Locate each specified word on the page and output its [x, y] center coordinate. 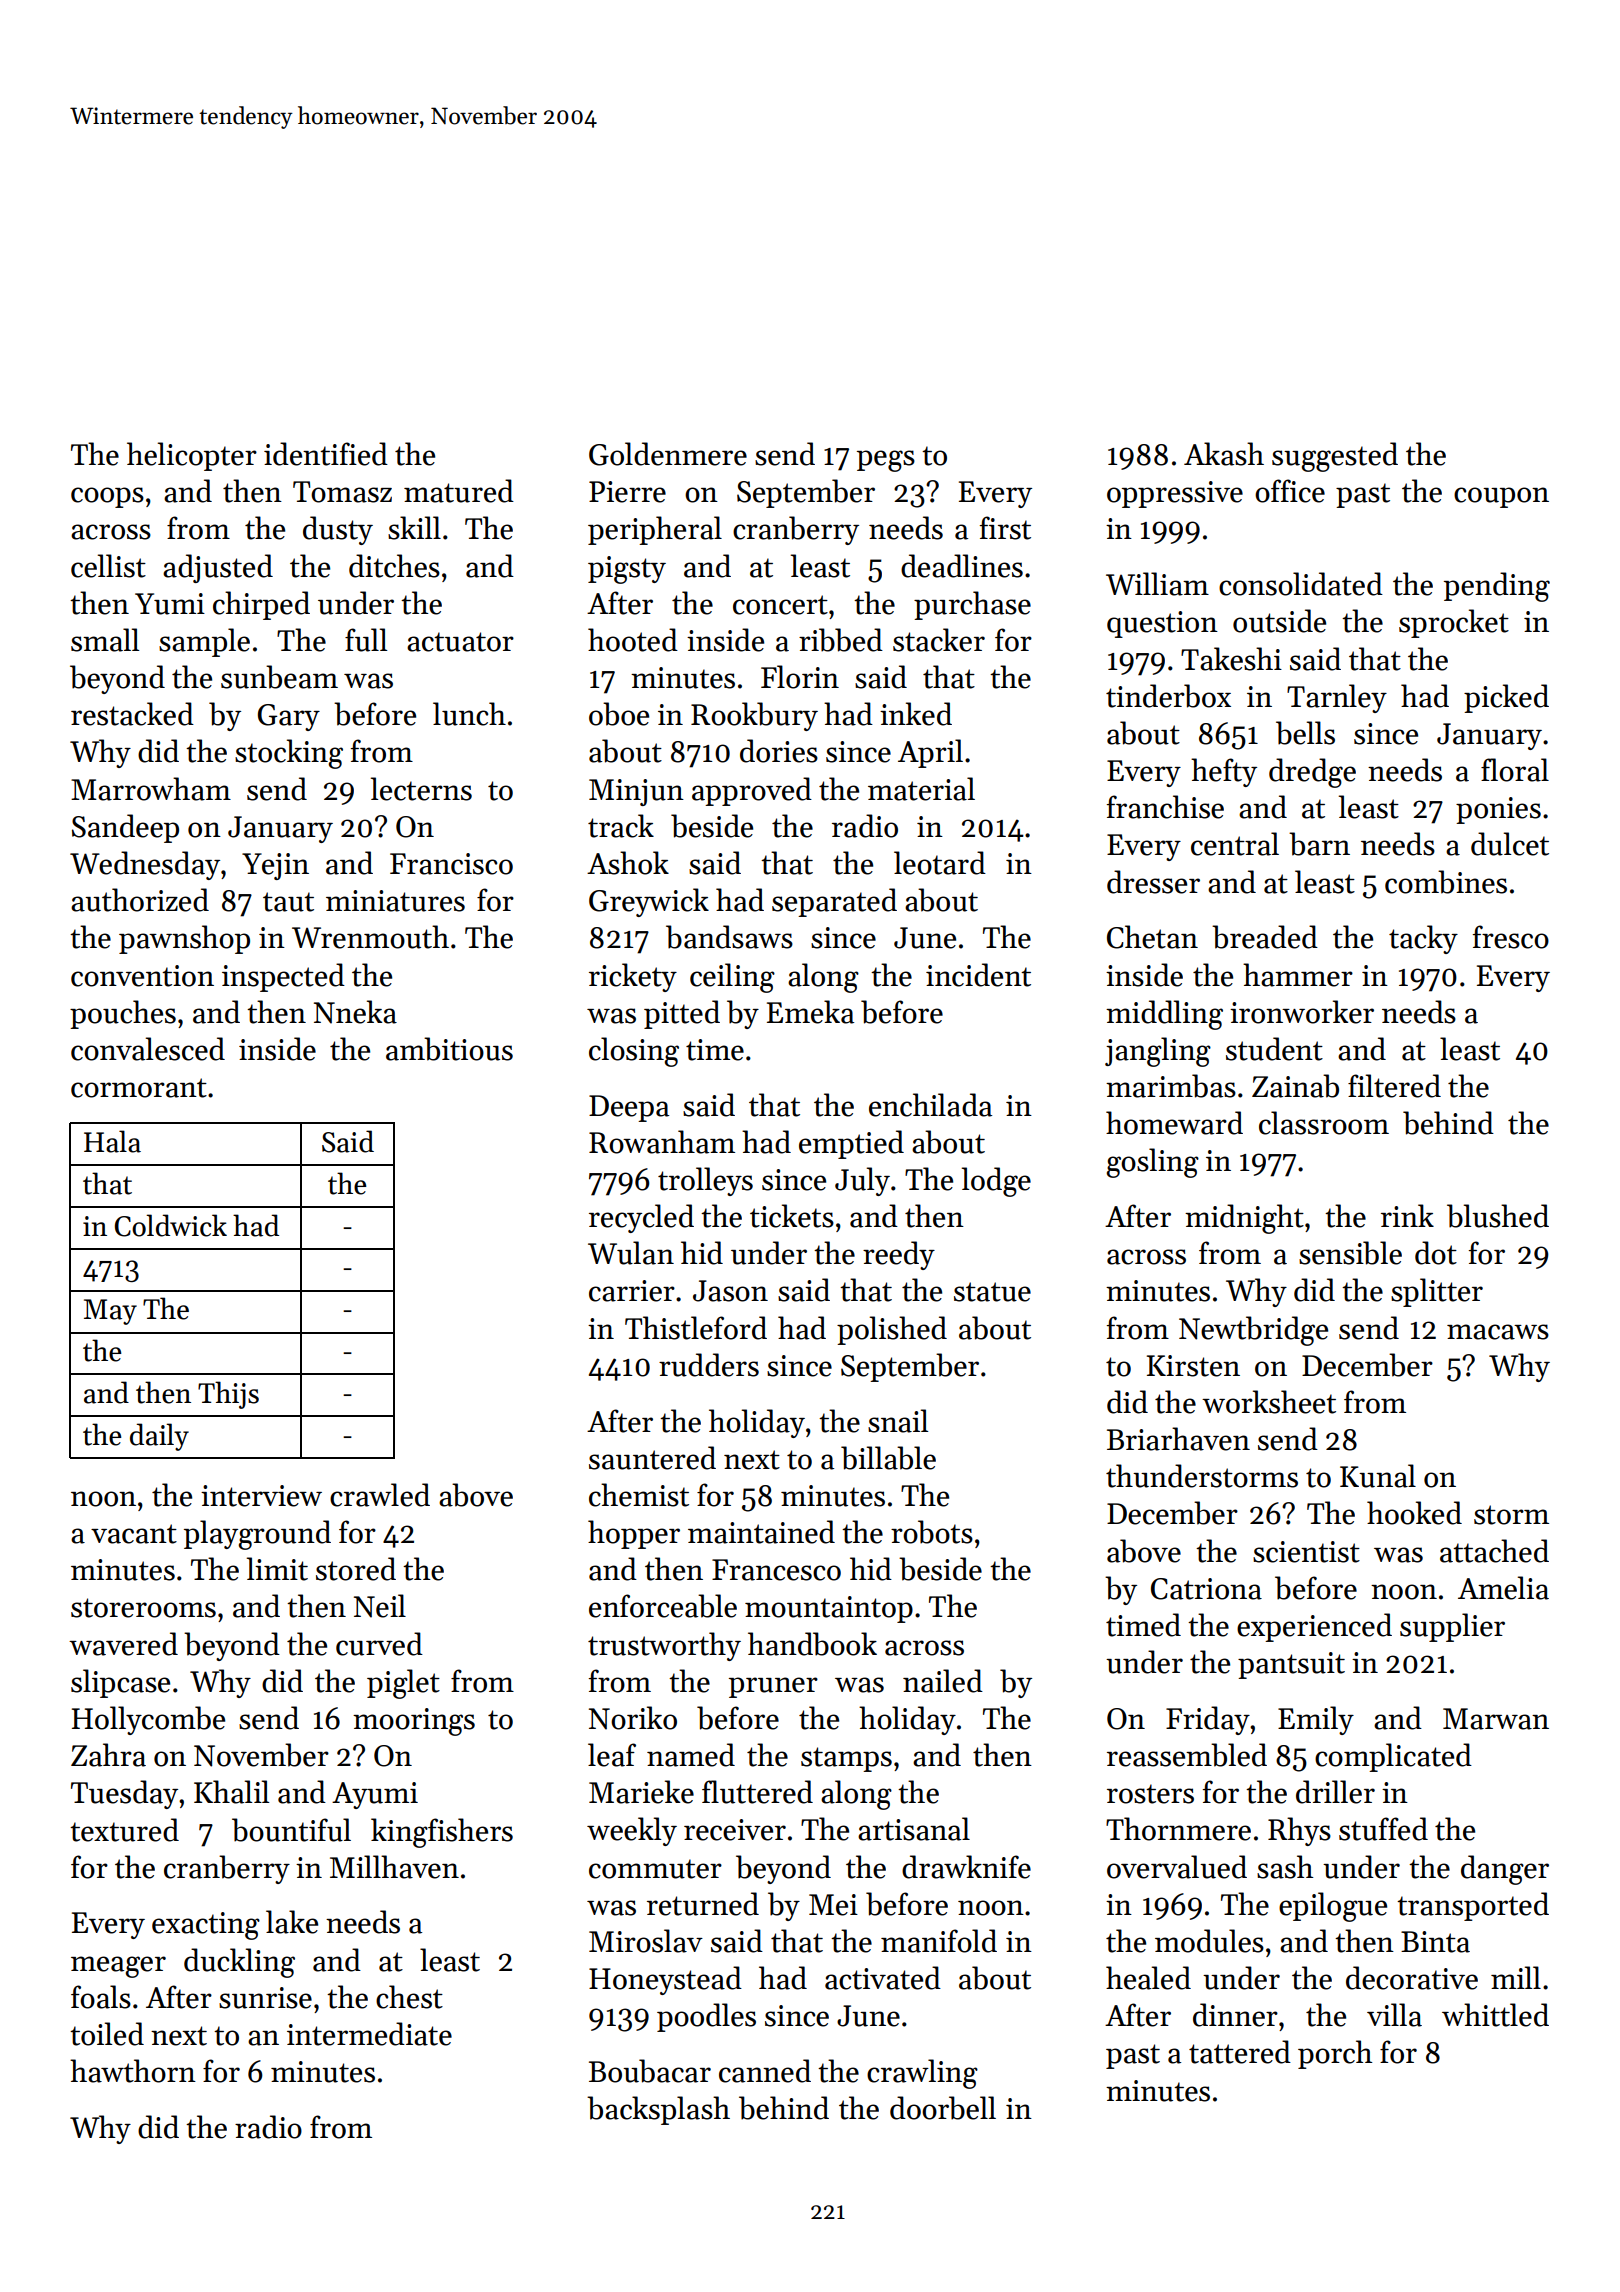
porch [1335, 2054]
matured [459, 491]
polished [892, 1330]
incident [978, 975]
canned [765, 2071]
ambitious [449, 1049]
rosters [1150, 1794]
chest [409, 1997]
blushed [1498, 1216]
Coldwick [171, 1225]
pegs [886, 461]
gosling [1153, 1163]
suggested [1335, 457]
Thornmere [1178, 1829]
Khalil [231, 1792]
